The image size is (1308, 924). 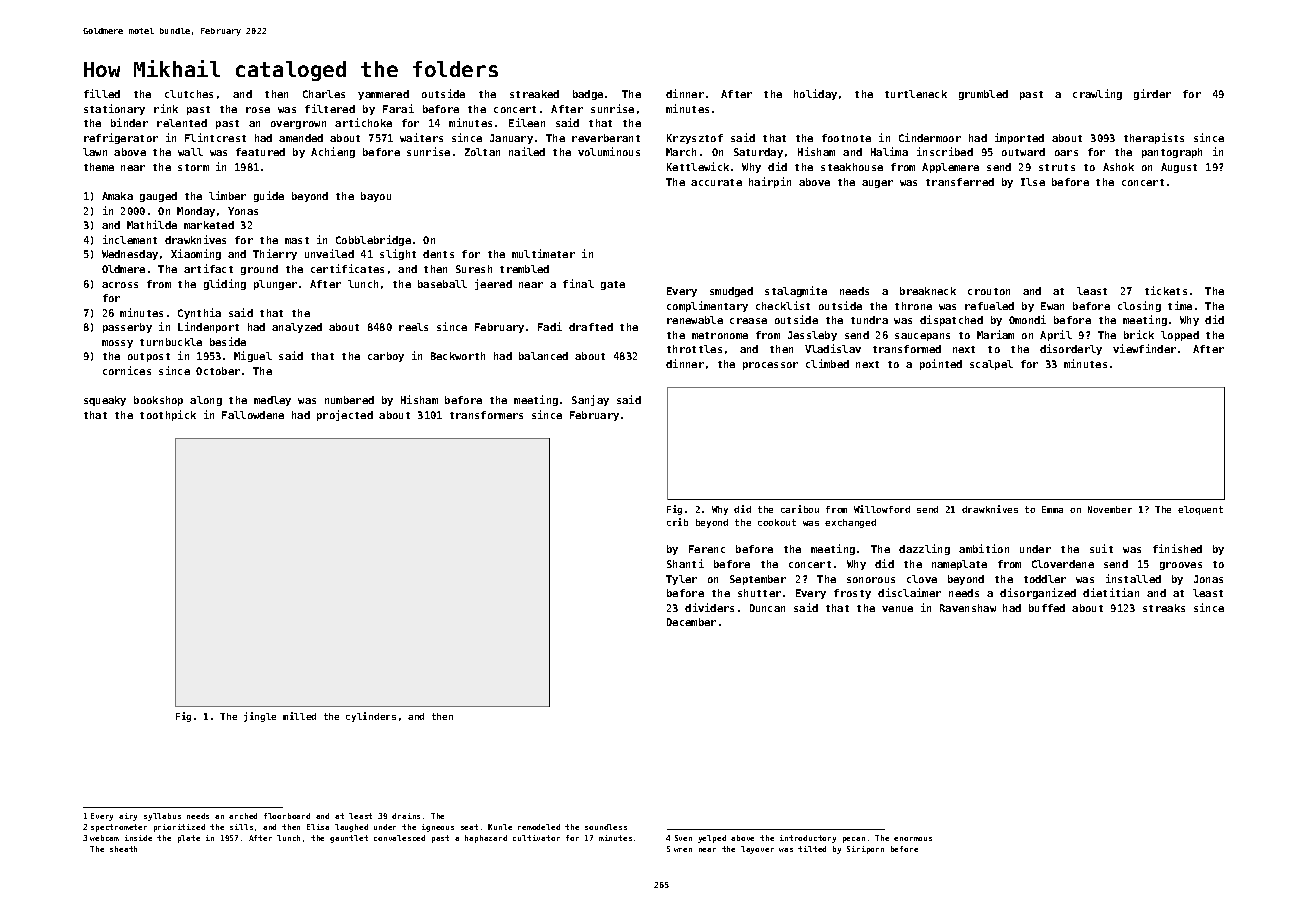 What do you see at coordinates (260, 717) in the screenshot?
I see `jingle` at bounding box center [260, 717].
